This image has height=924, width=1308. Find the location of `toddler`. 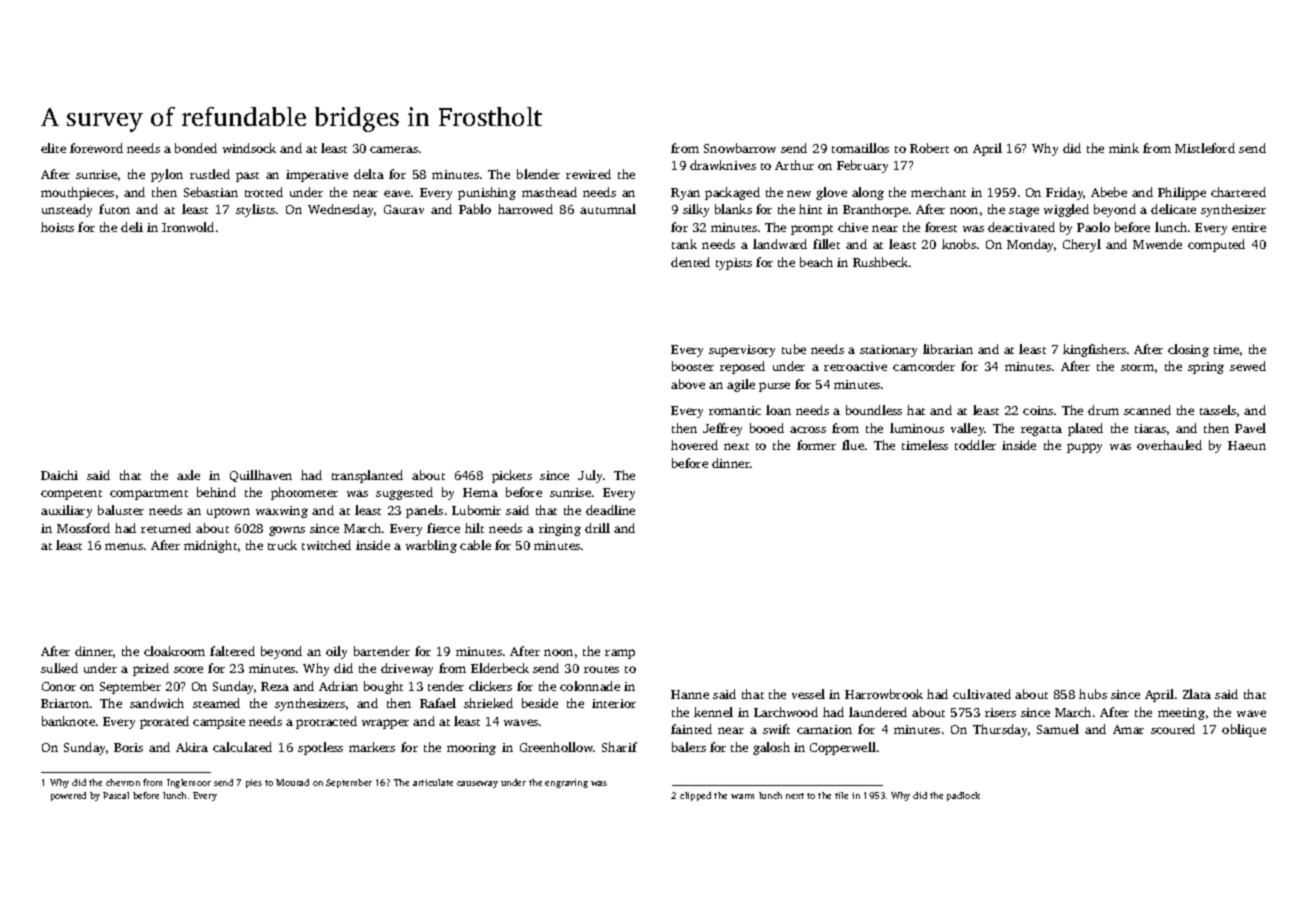

toddler is located at coordinates (975, 445).
